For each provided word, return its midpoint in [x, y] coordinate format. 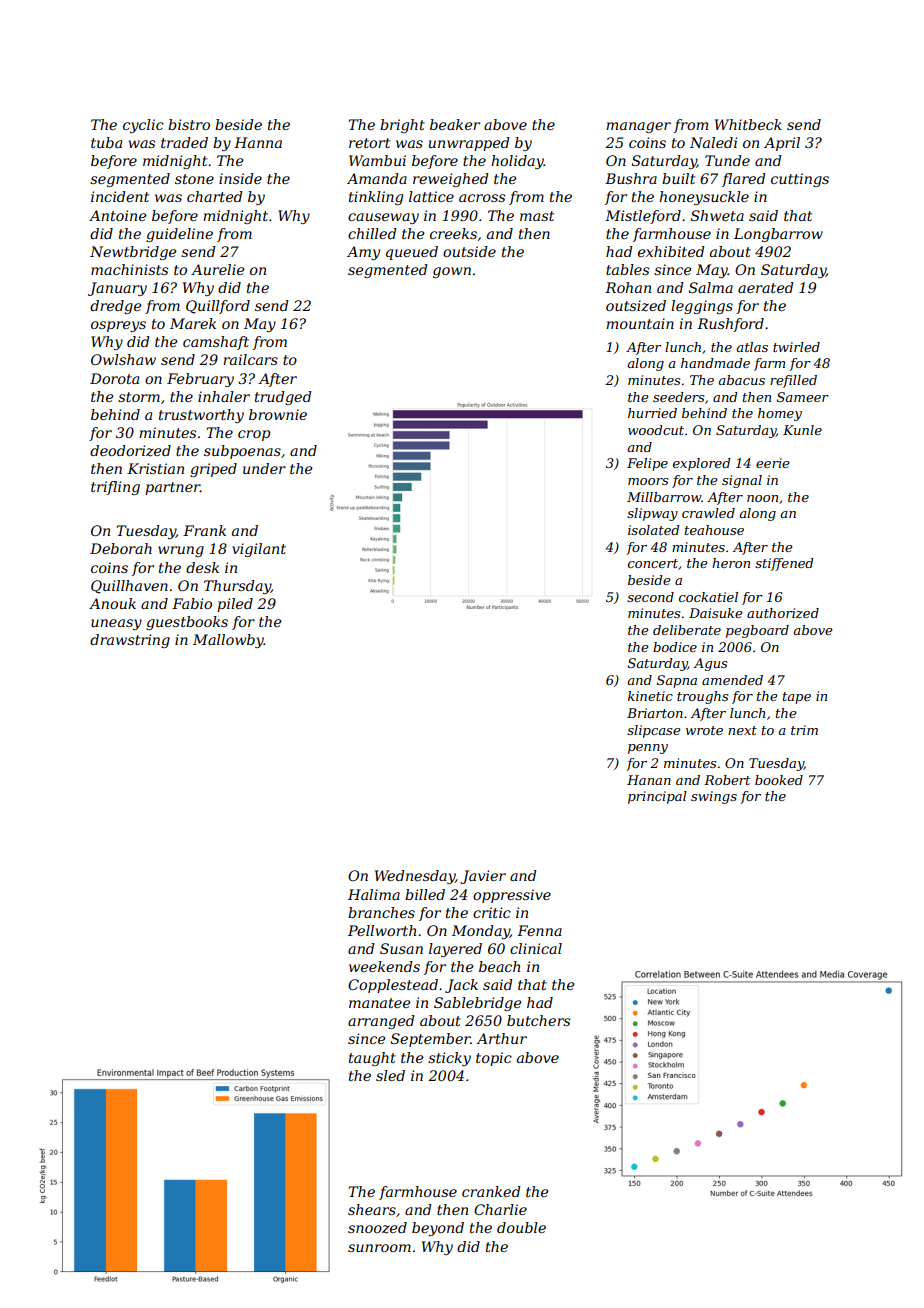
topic [494, 1059]
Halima [374, 894]
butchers [538, 1020]
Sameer [803, 397]
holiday [517, 162]
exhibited [671, 251]
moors [648, 481]
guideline [179, 235]
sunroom [379, 1248]
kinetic [650, 696]
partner [172, 488]
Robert [727, 780]
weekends [384, 966]
